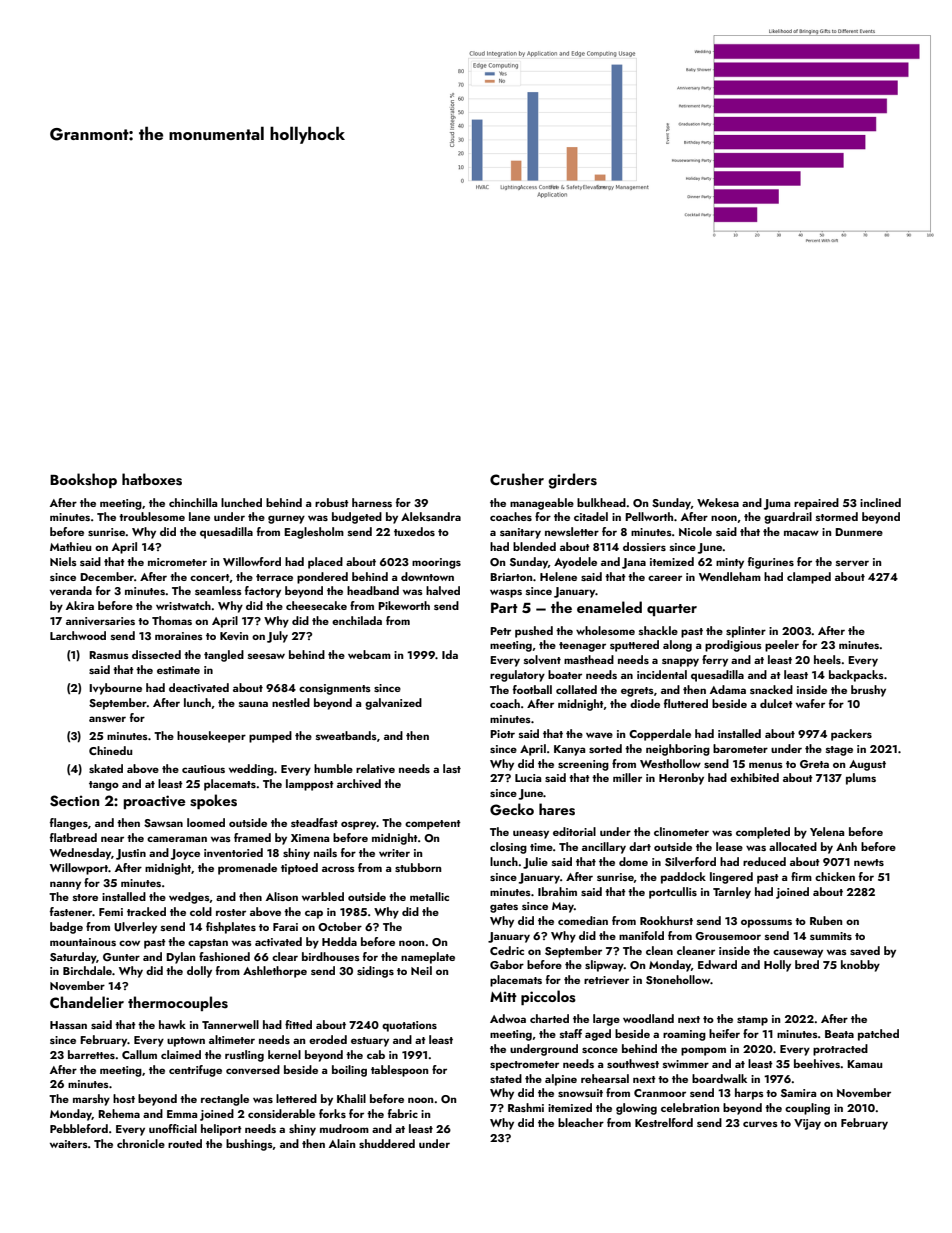 This document has width=952, height=1233. I want to click on chronicle, so click(141, 1143).
